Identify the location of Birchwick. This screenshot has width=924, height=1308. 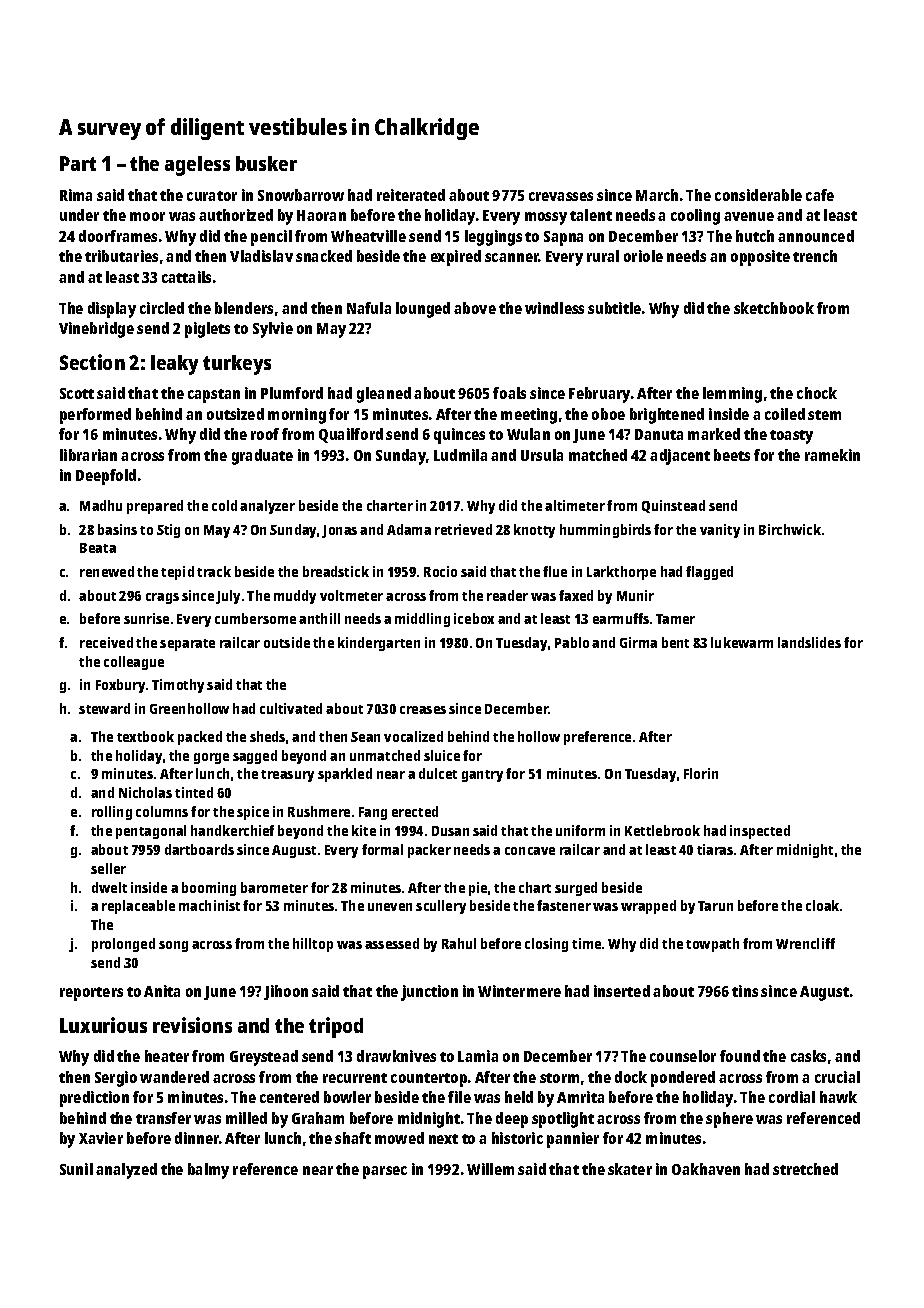
(790, 529).
